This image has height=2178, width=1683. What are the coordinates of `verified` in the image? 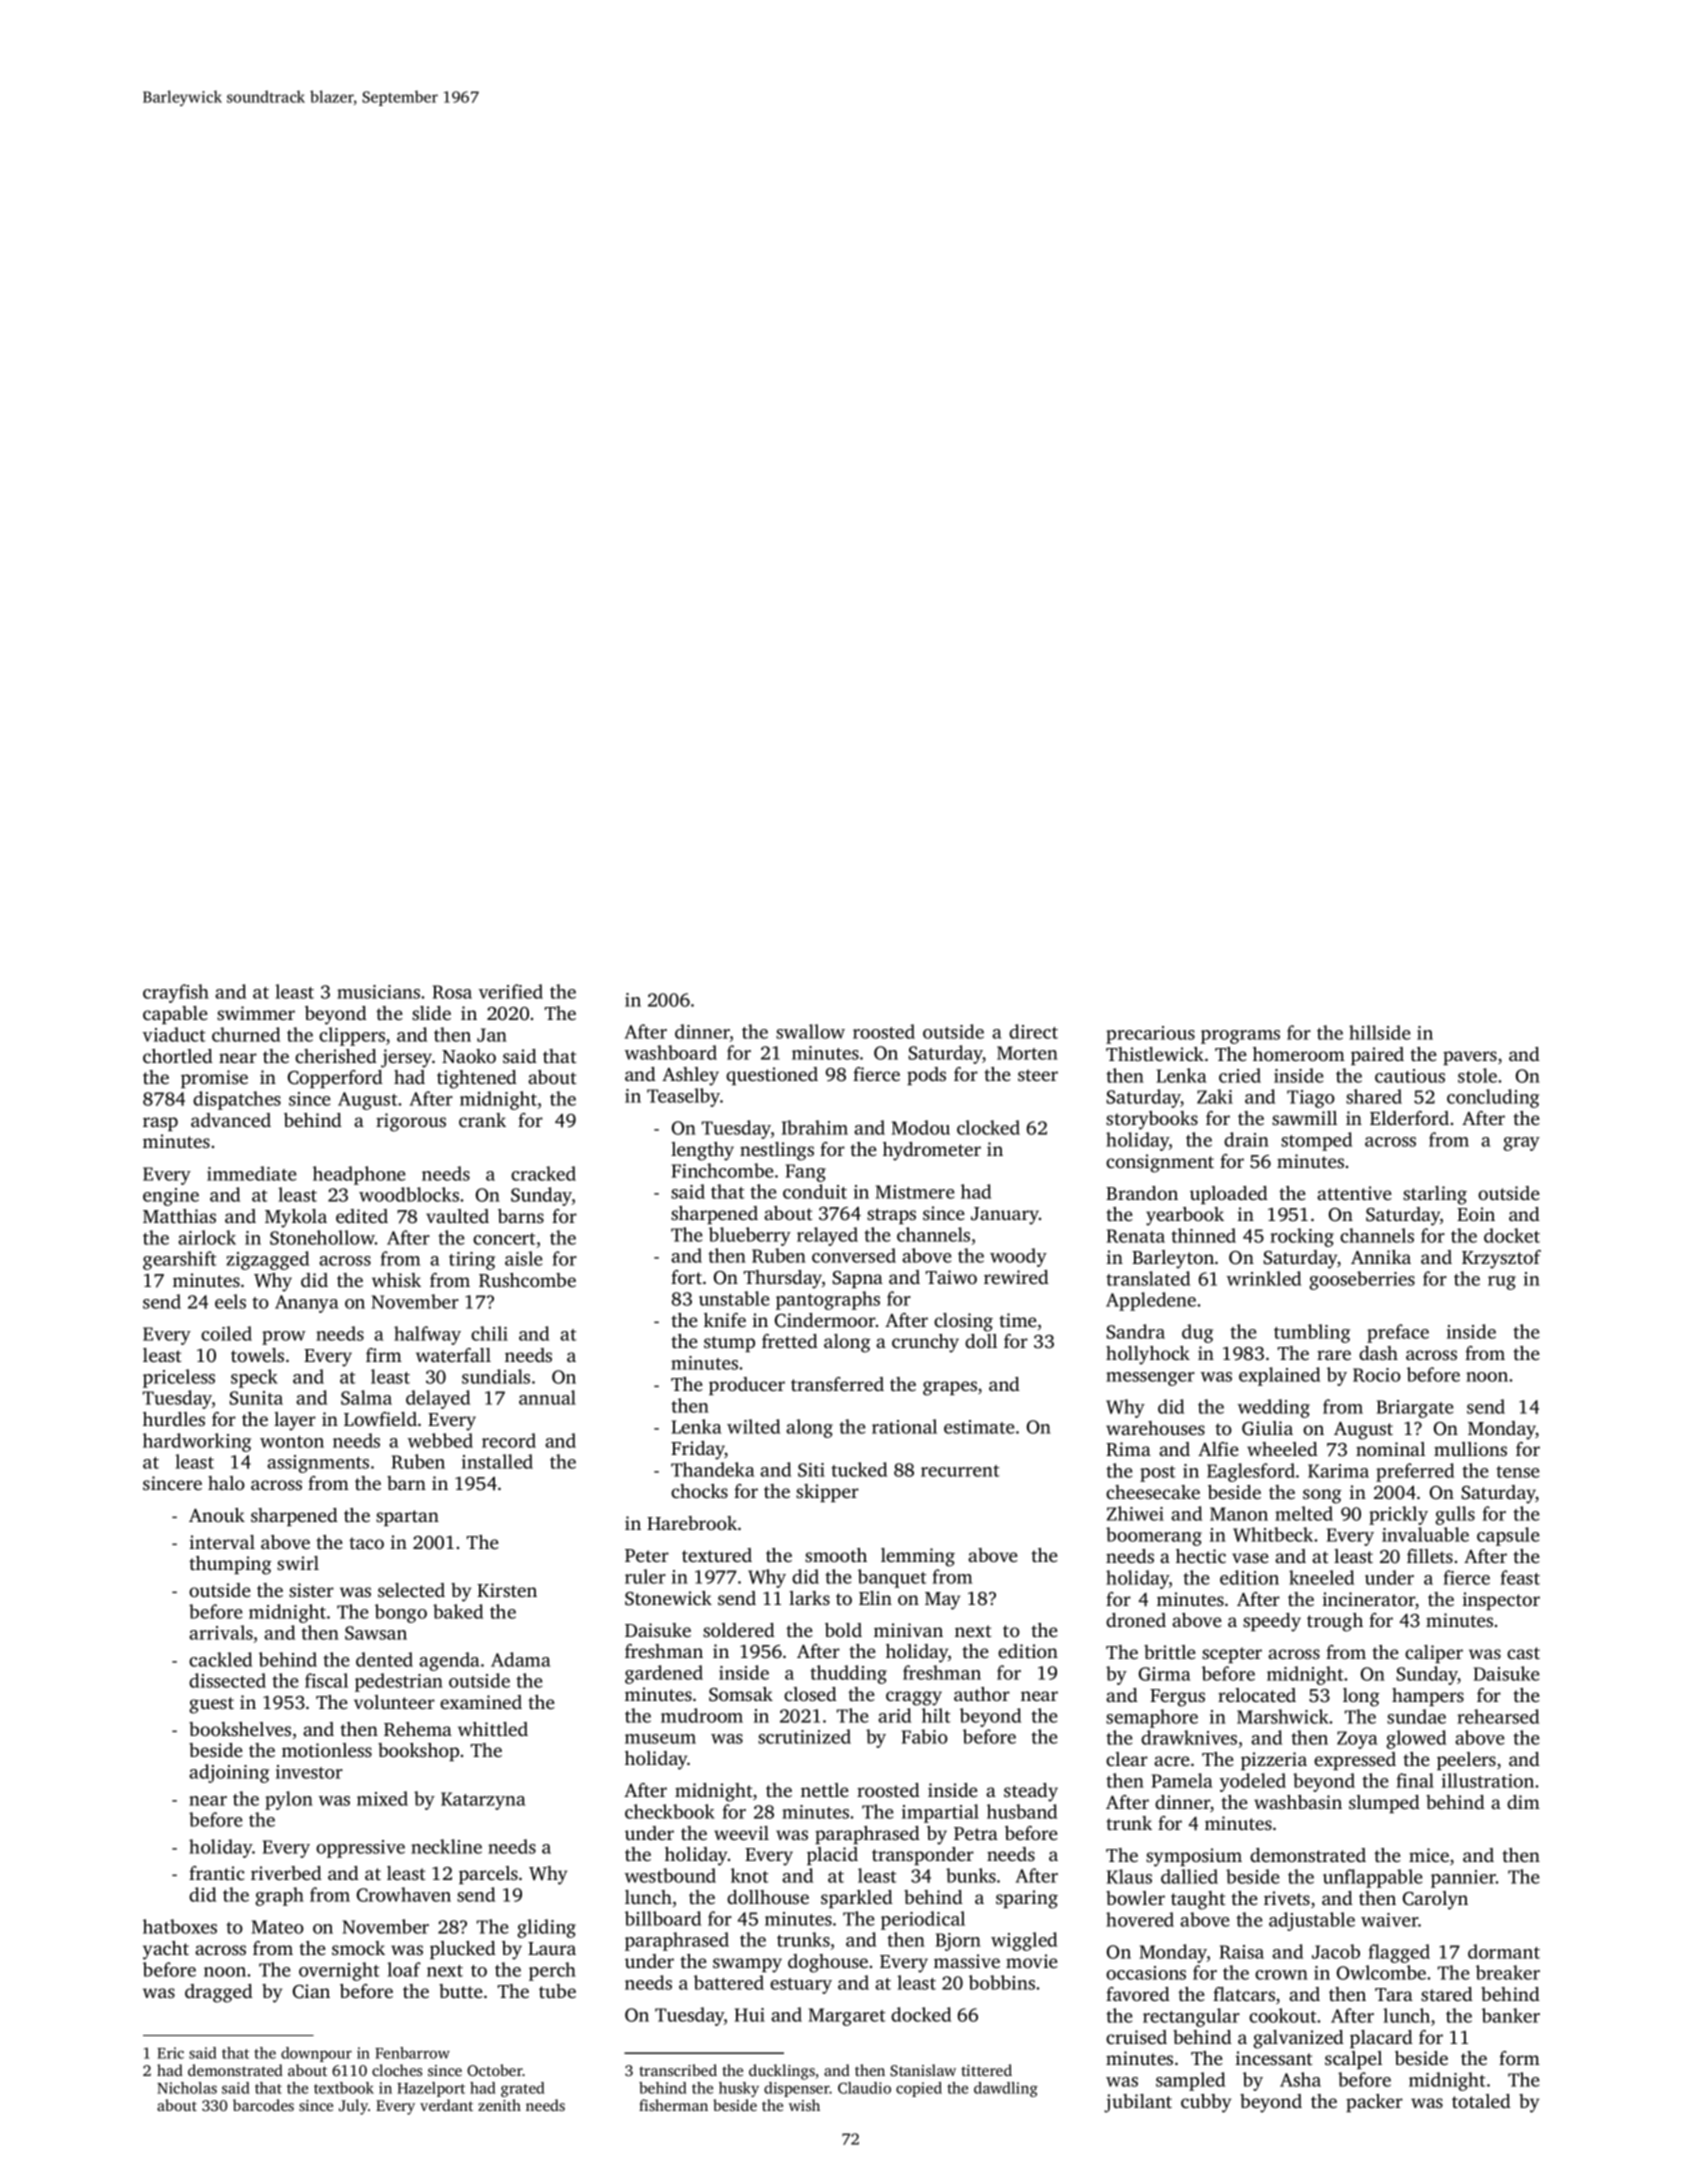 It's located at (511, 991).
